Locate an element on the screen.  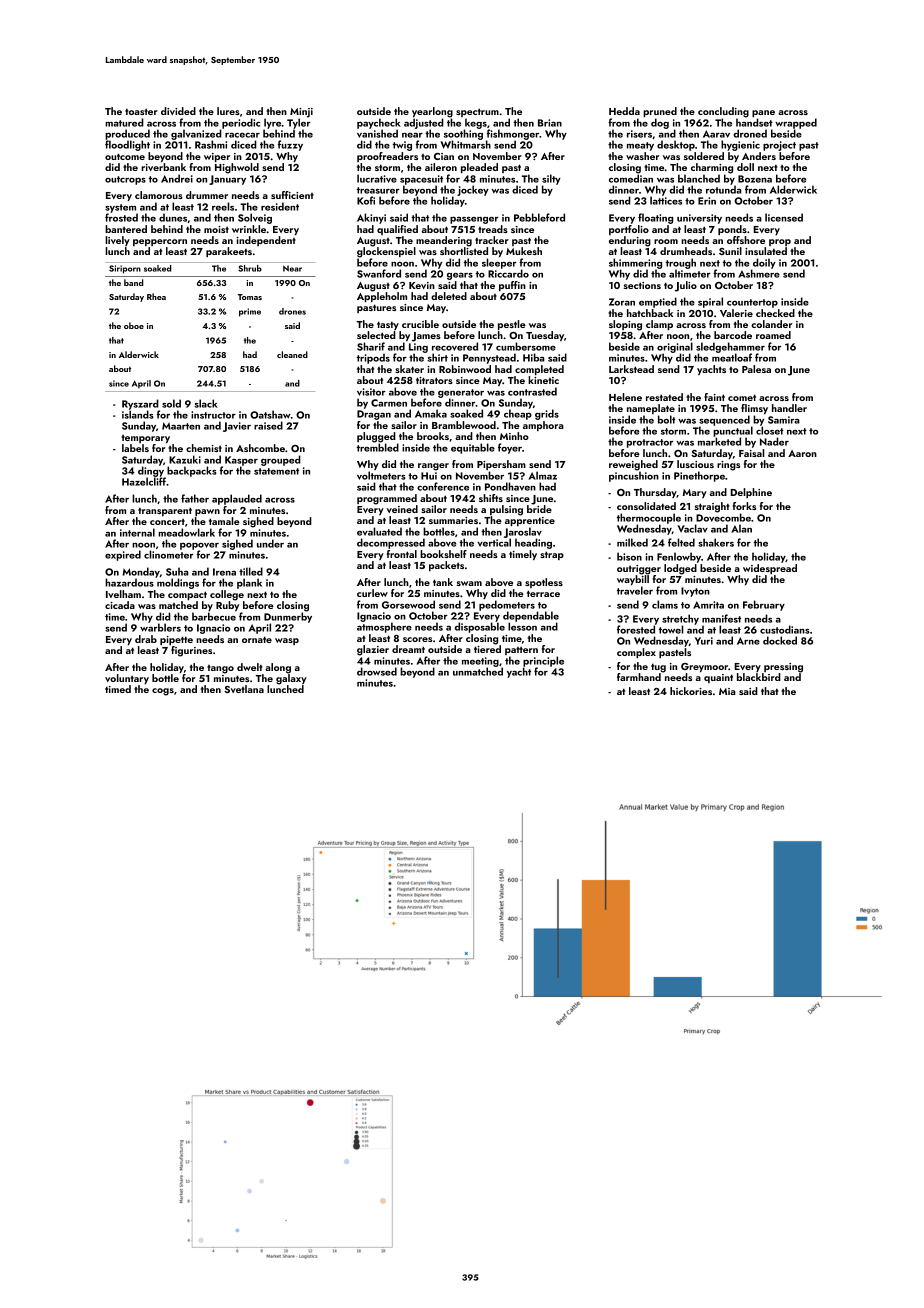
cleaned is located at coordinates (292, 354).
